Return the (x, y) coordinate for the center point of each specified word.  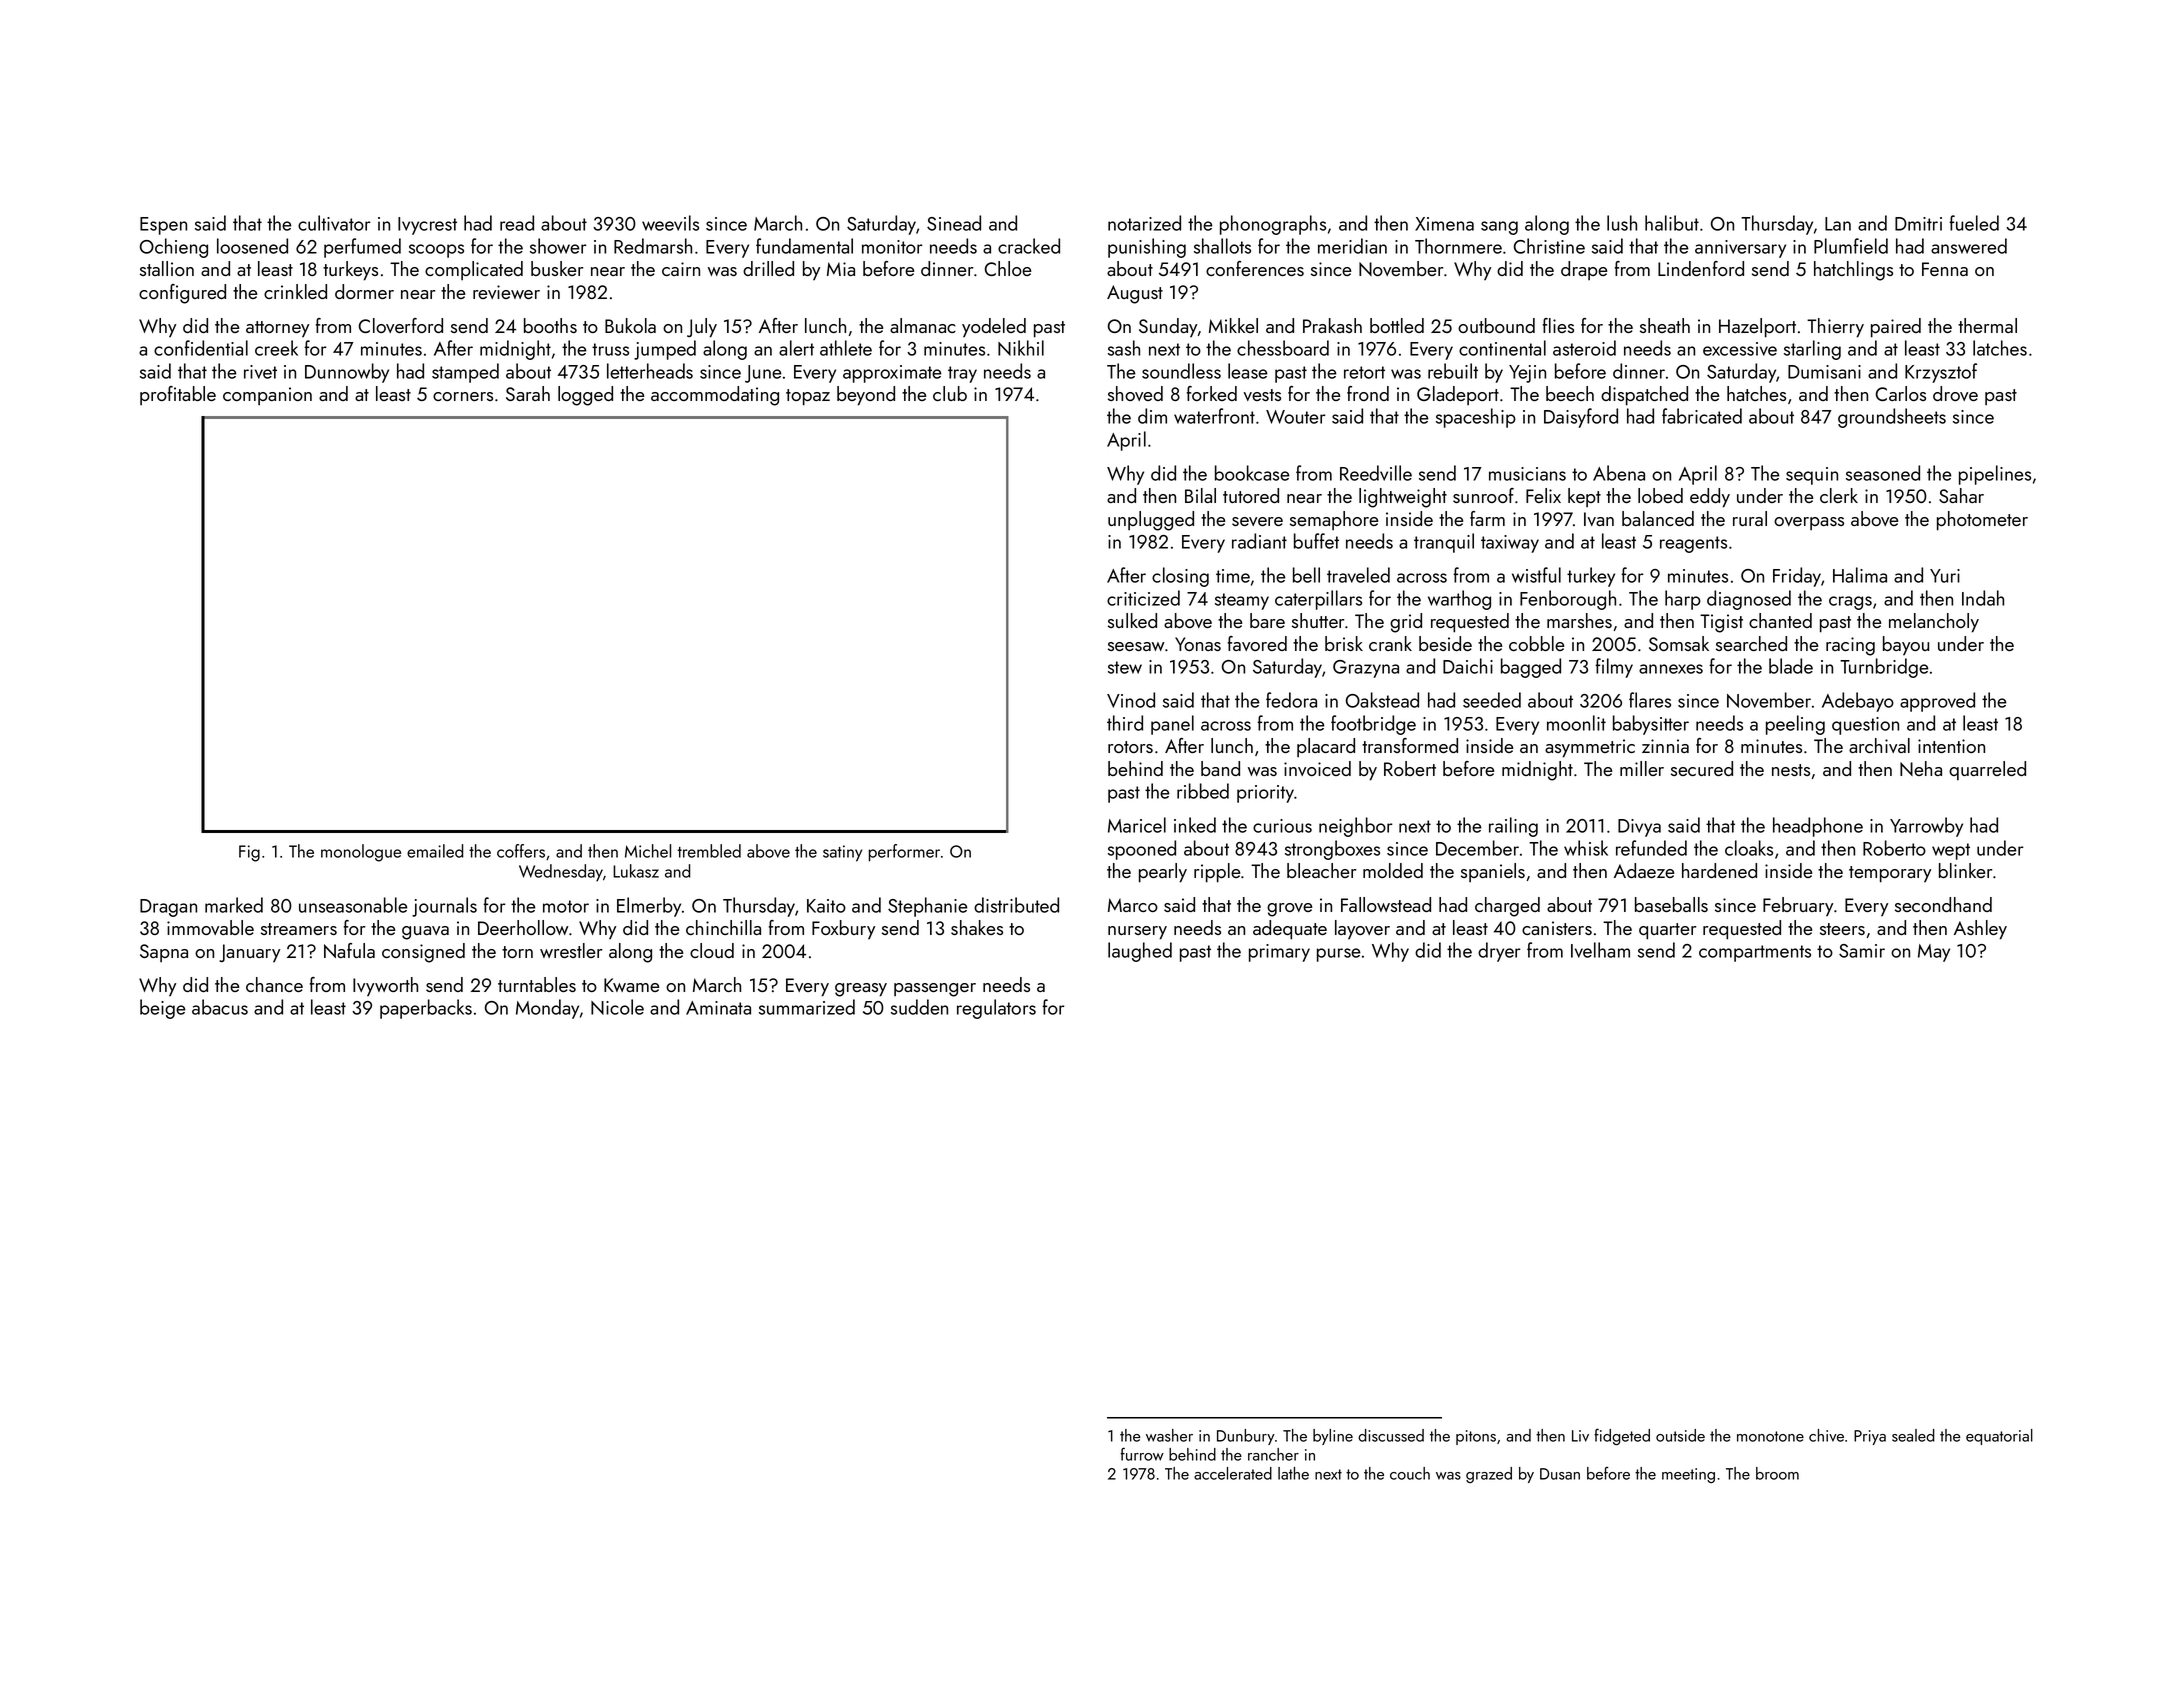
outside (1680, 1435)
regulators (996, 1009)
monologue (361, 853)
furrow (1142, 1454)
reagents (1693, 544)
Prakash (1332, 325)
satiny (842, 853)
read (517, 223)
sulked (1132, 620)
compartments (1755, 953)
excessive (1740, 349)
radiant (1259, 541)
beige (163, 1009)
